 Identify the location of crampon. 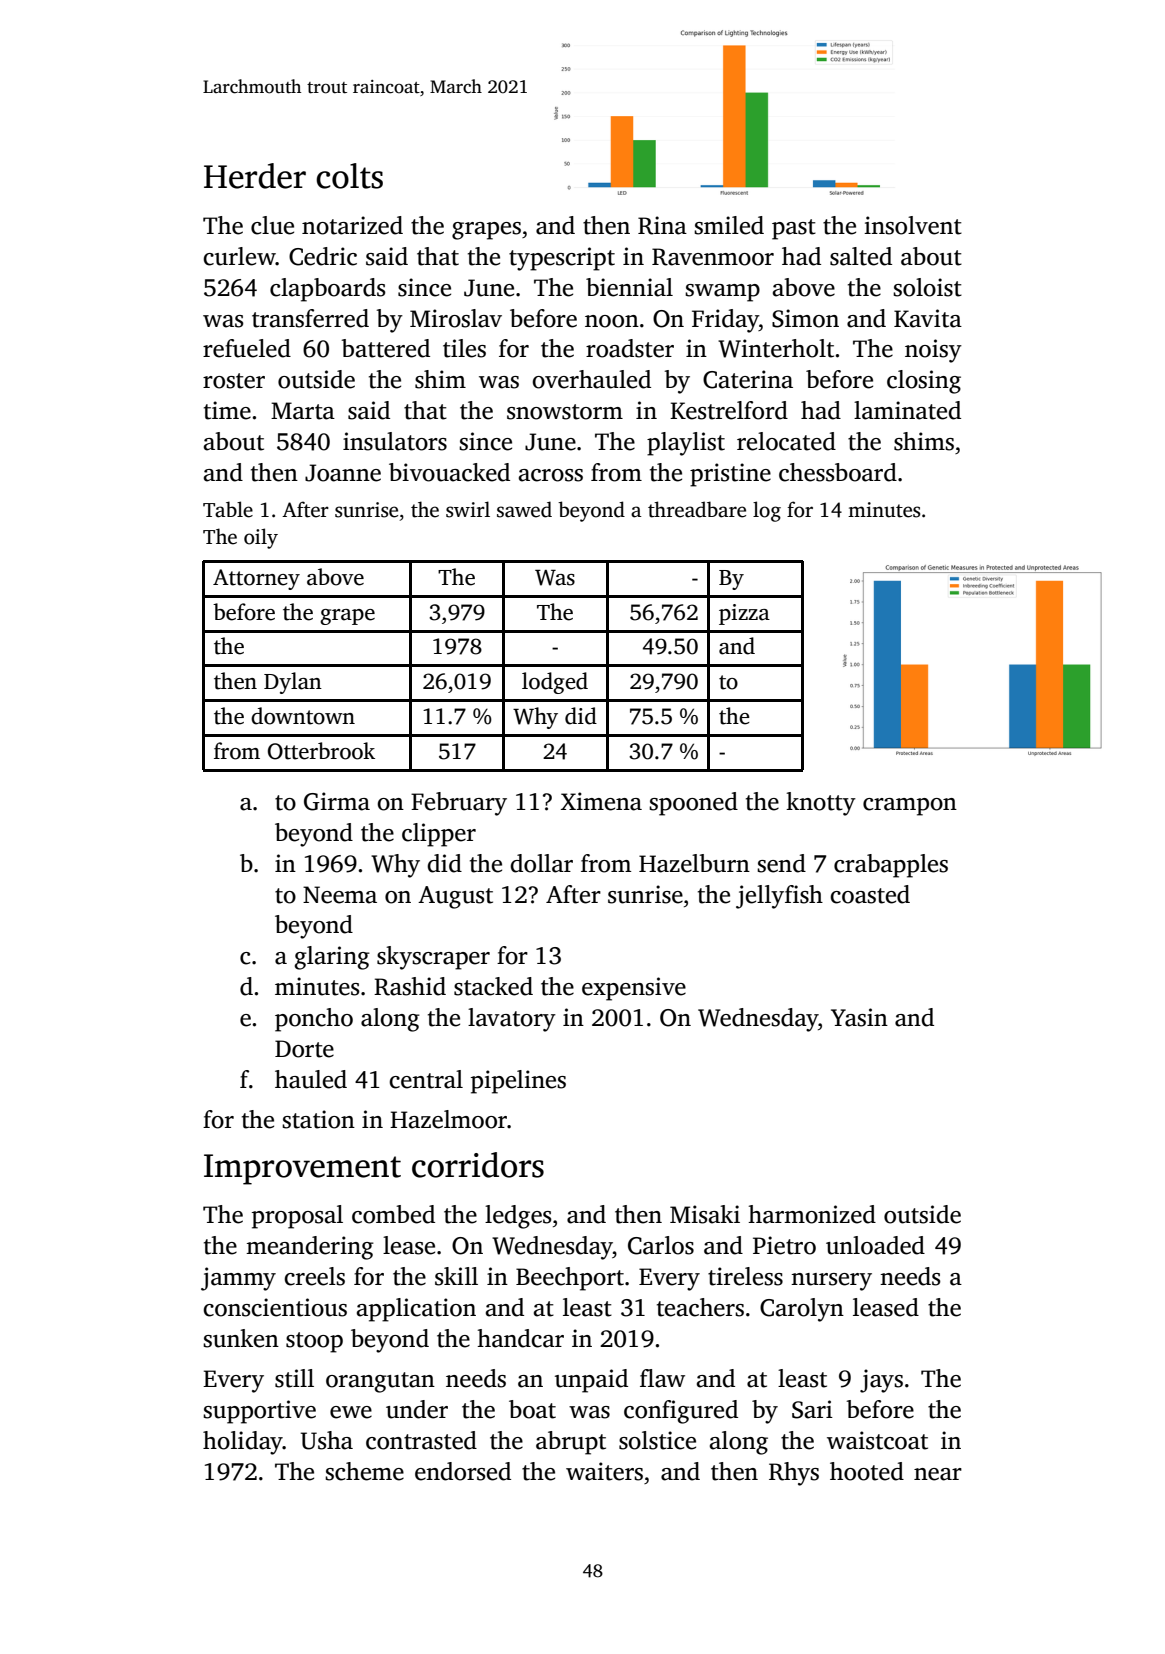
(910, 807).
